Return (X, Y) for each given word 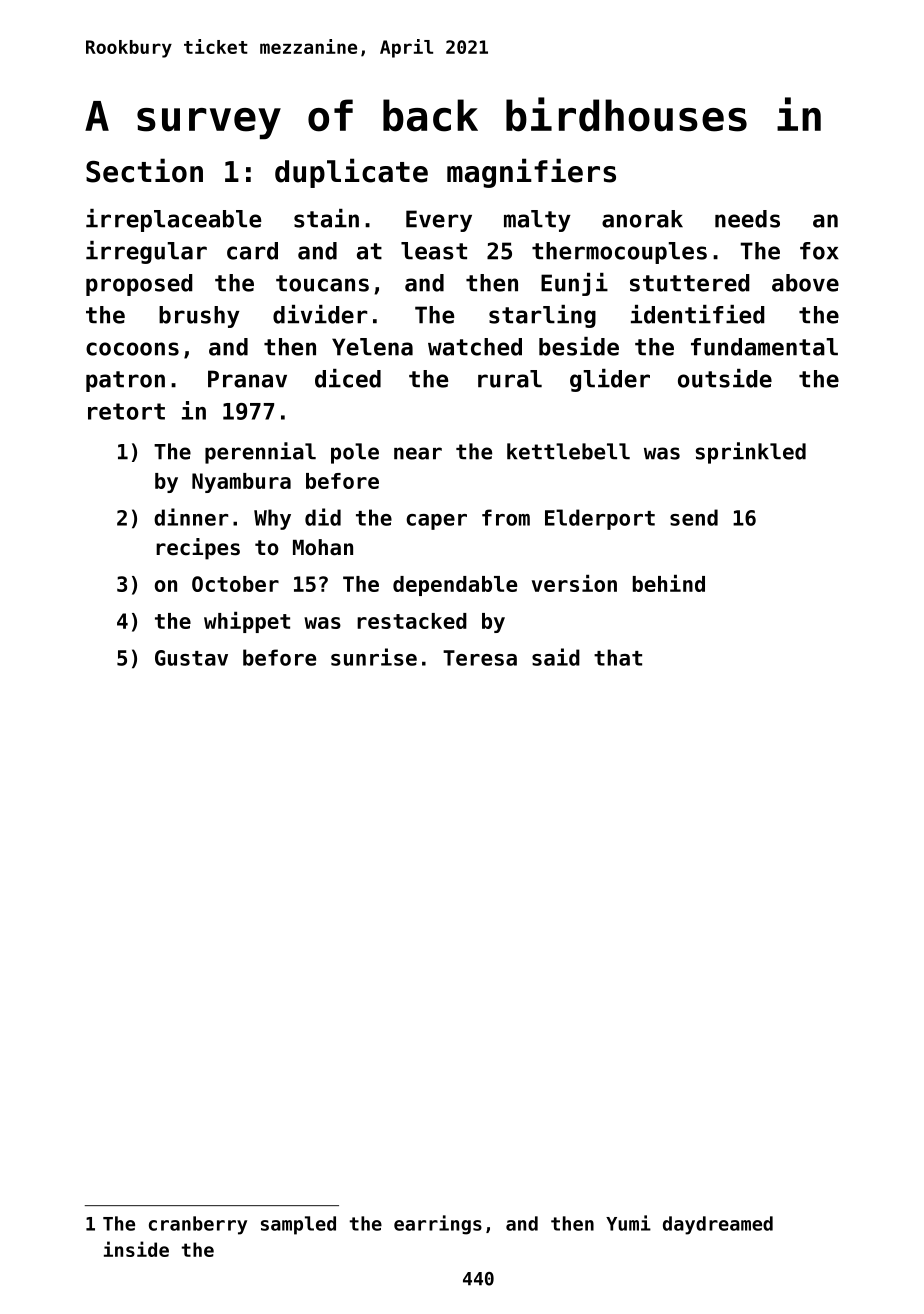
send (694, 517)
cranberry (198, 1225)
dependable (455, 586)
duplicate (351, 173)
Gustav (191, 658)
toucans (322, 283)
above (805, 283)
